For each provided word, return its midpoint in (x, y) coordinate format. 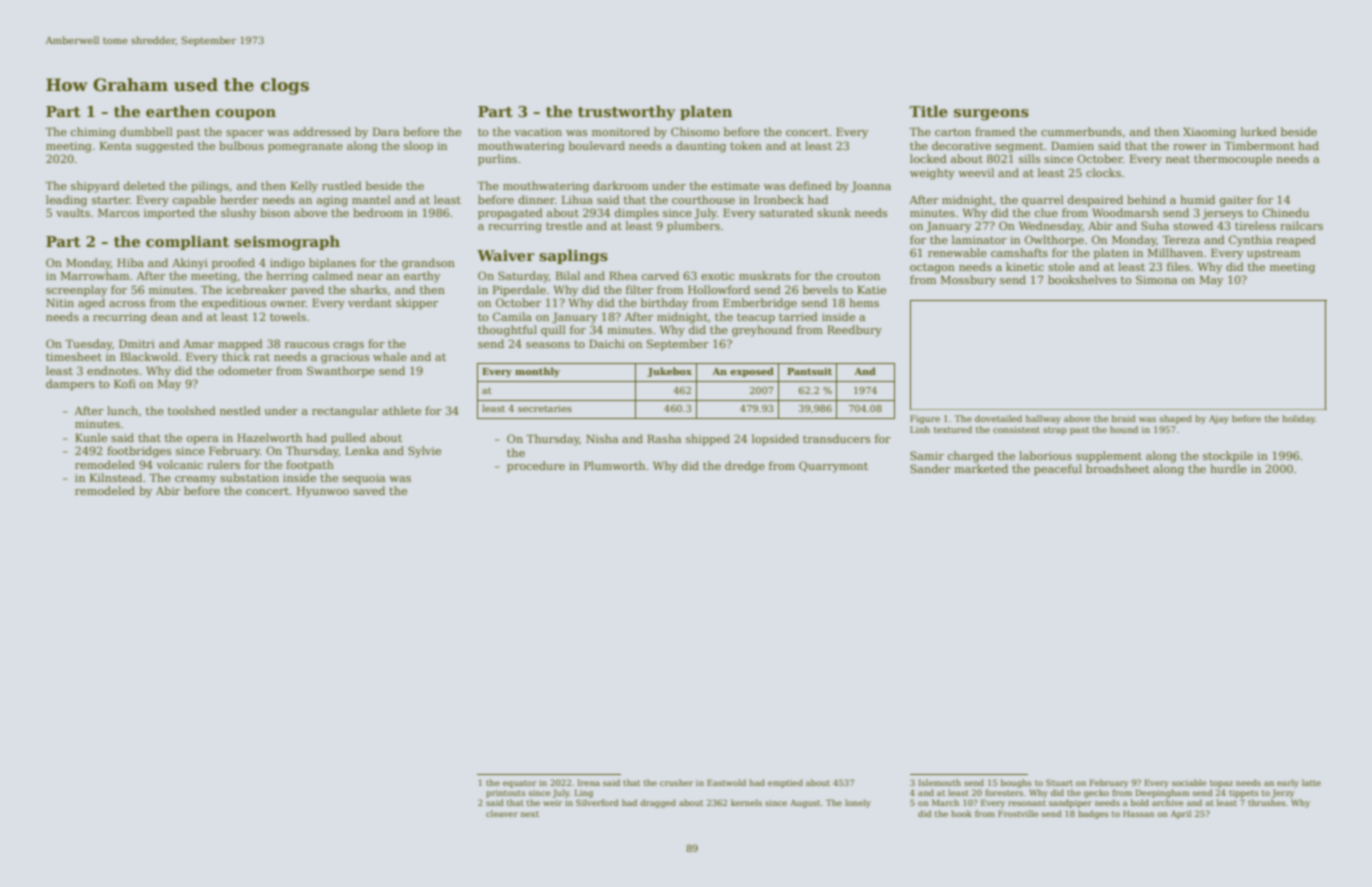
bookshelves (1082, 279)
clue (1046, 212)
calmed (333, 275)
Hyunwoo (323, 492)
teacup (756, 318)
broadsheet (1118, 468)
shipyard (95, 187)
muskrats (765, 275)
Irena (588, 782)
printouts (506, 794)
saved (369, 490)
